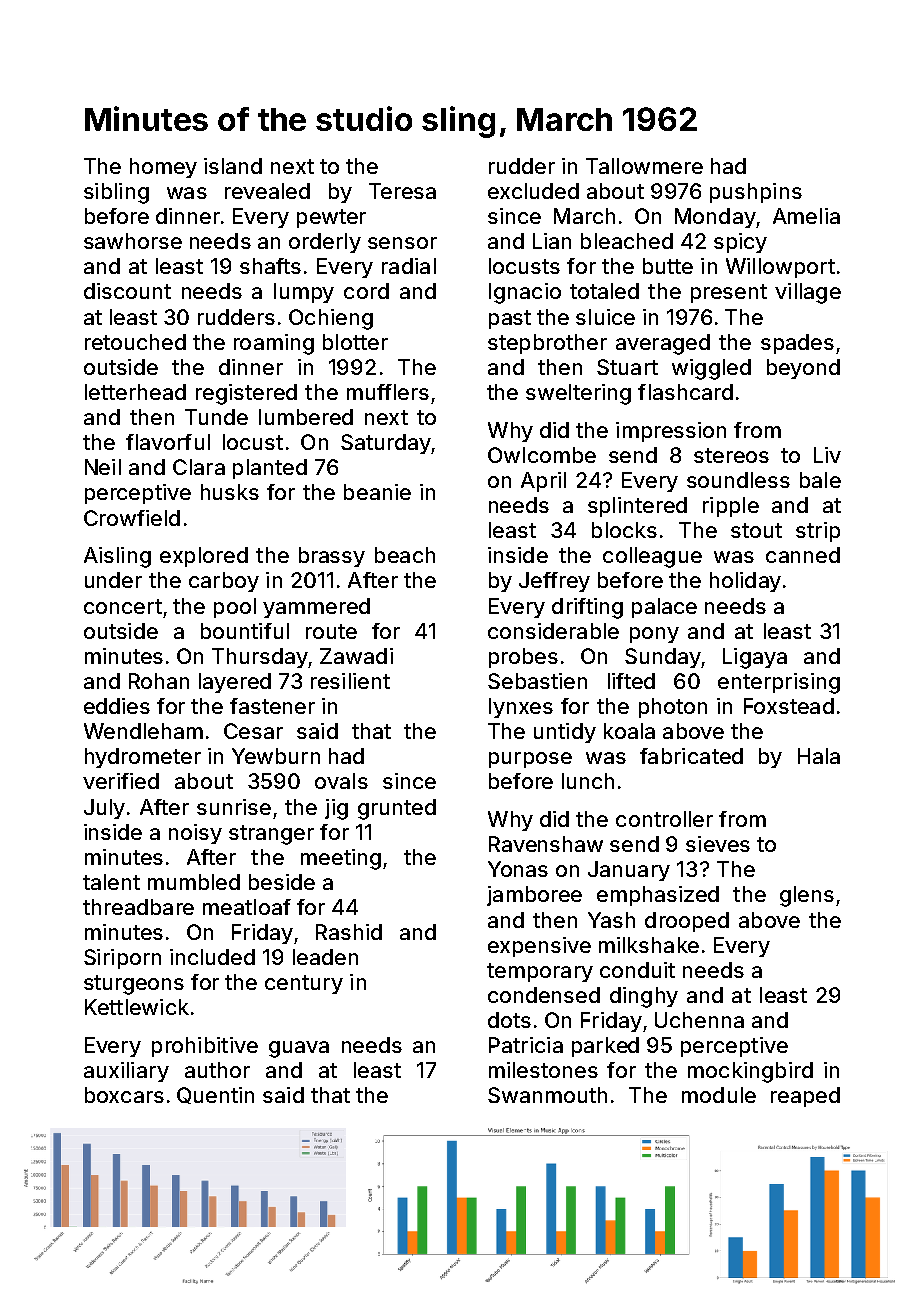 This screenshot has height=1311, width=924. What do you see at coordinates (644, 997) in the screenshot?
I see `dinghy` at bounding box center [644, 997].
